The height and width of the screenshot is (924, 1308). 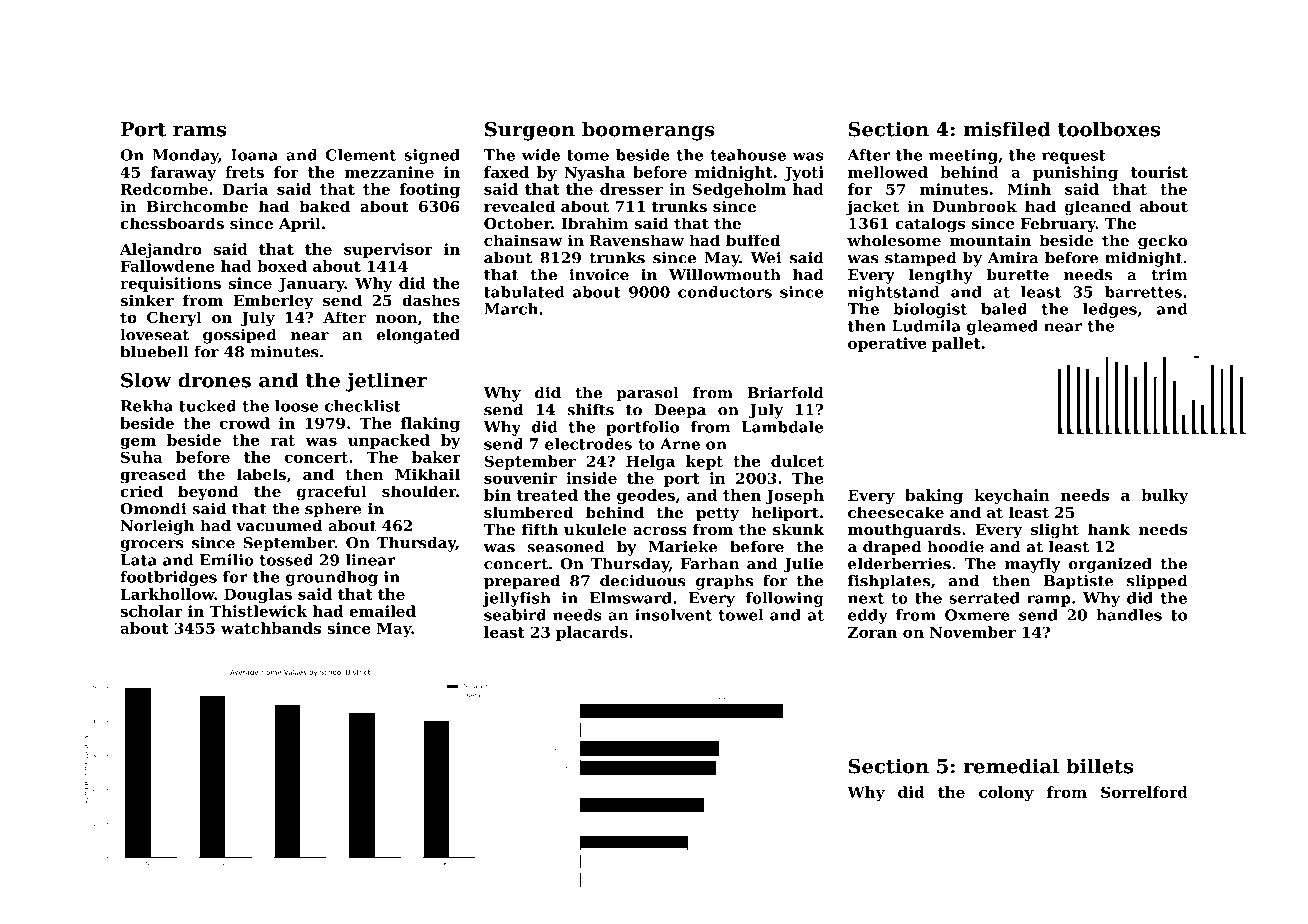 I want to click on Jyoti, so click(x=804, y=173).
